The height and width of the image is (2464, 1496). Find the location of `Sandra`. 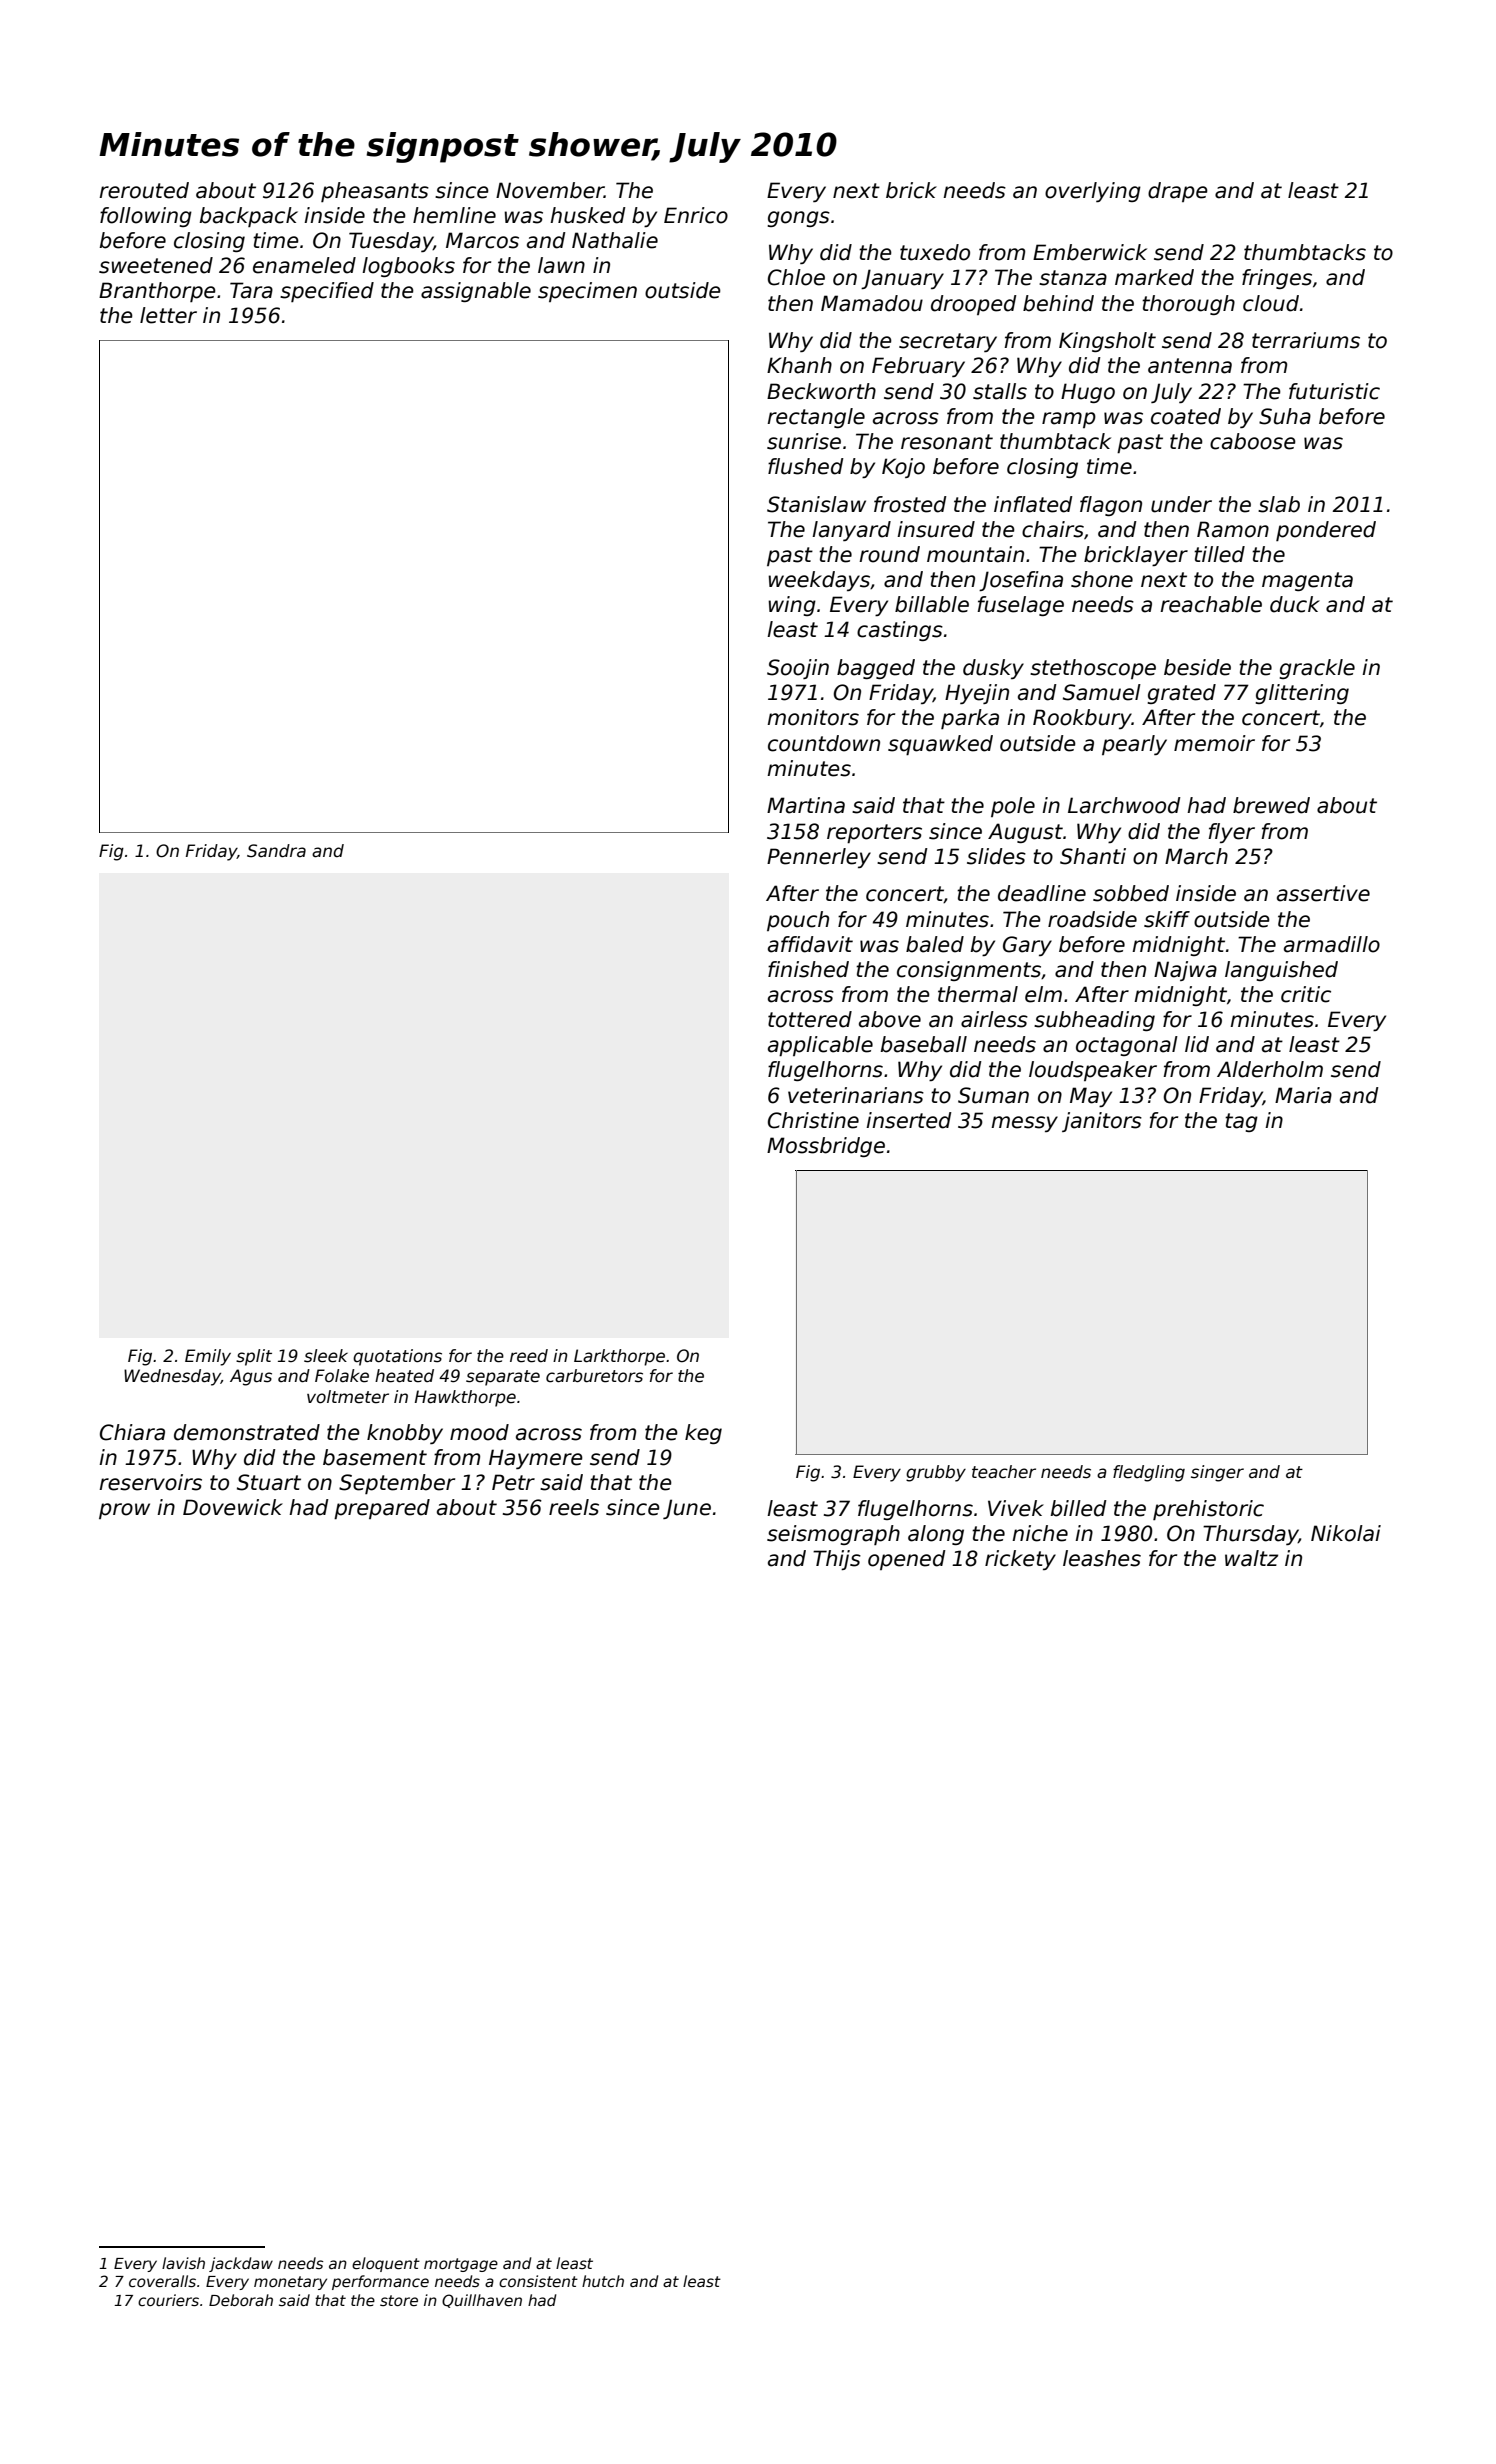

Sandra is located at coordinates (276, 851).
